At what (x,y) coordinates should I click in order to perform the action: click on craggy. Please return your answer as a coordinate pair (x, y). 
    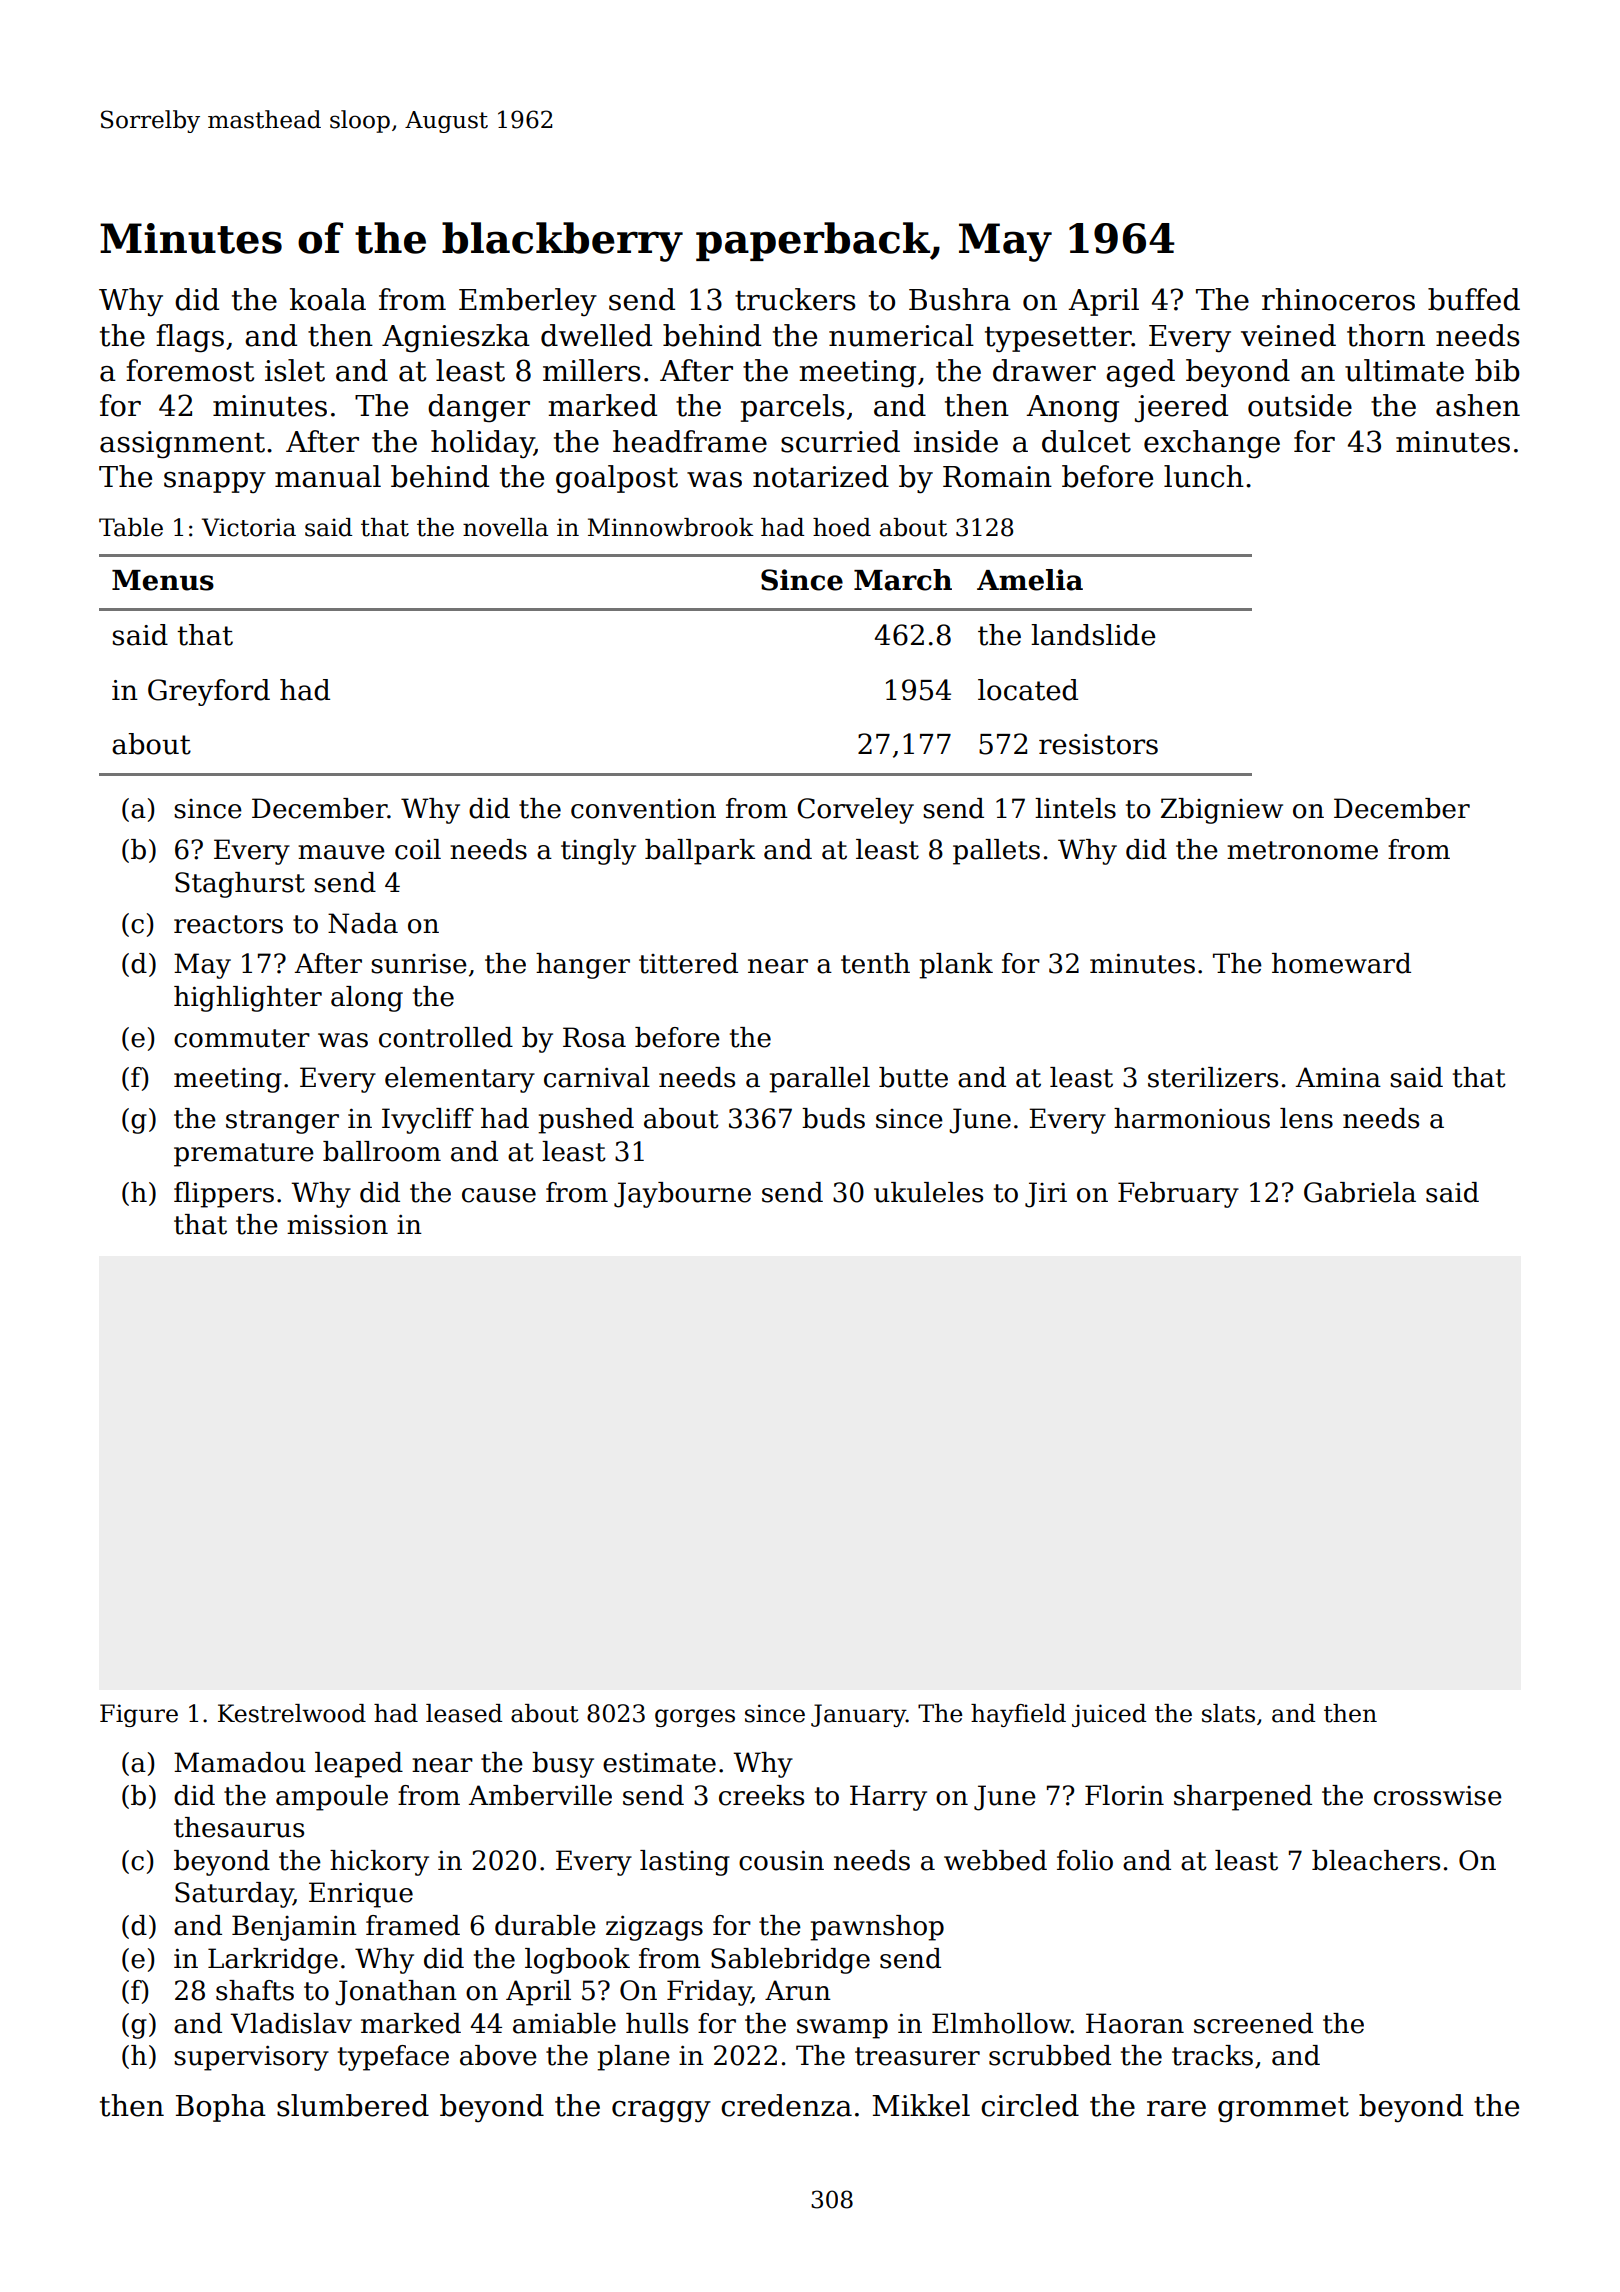
    Looking at the image, I should click on (661, 2112).
